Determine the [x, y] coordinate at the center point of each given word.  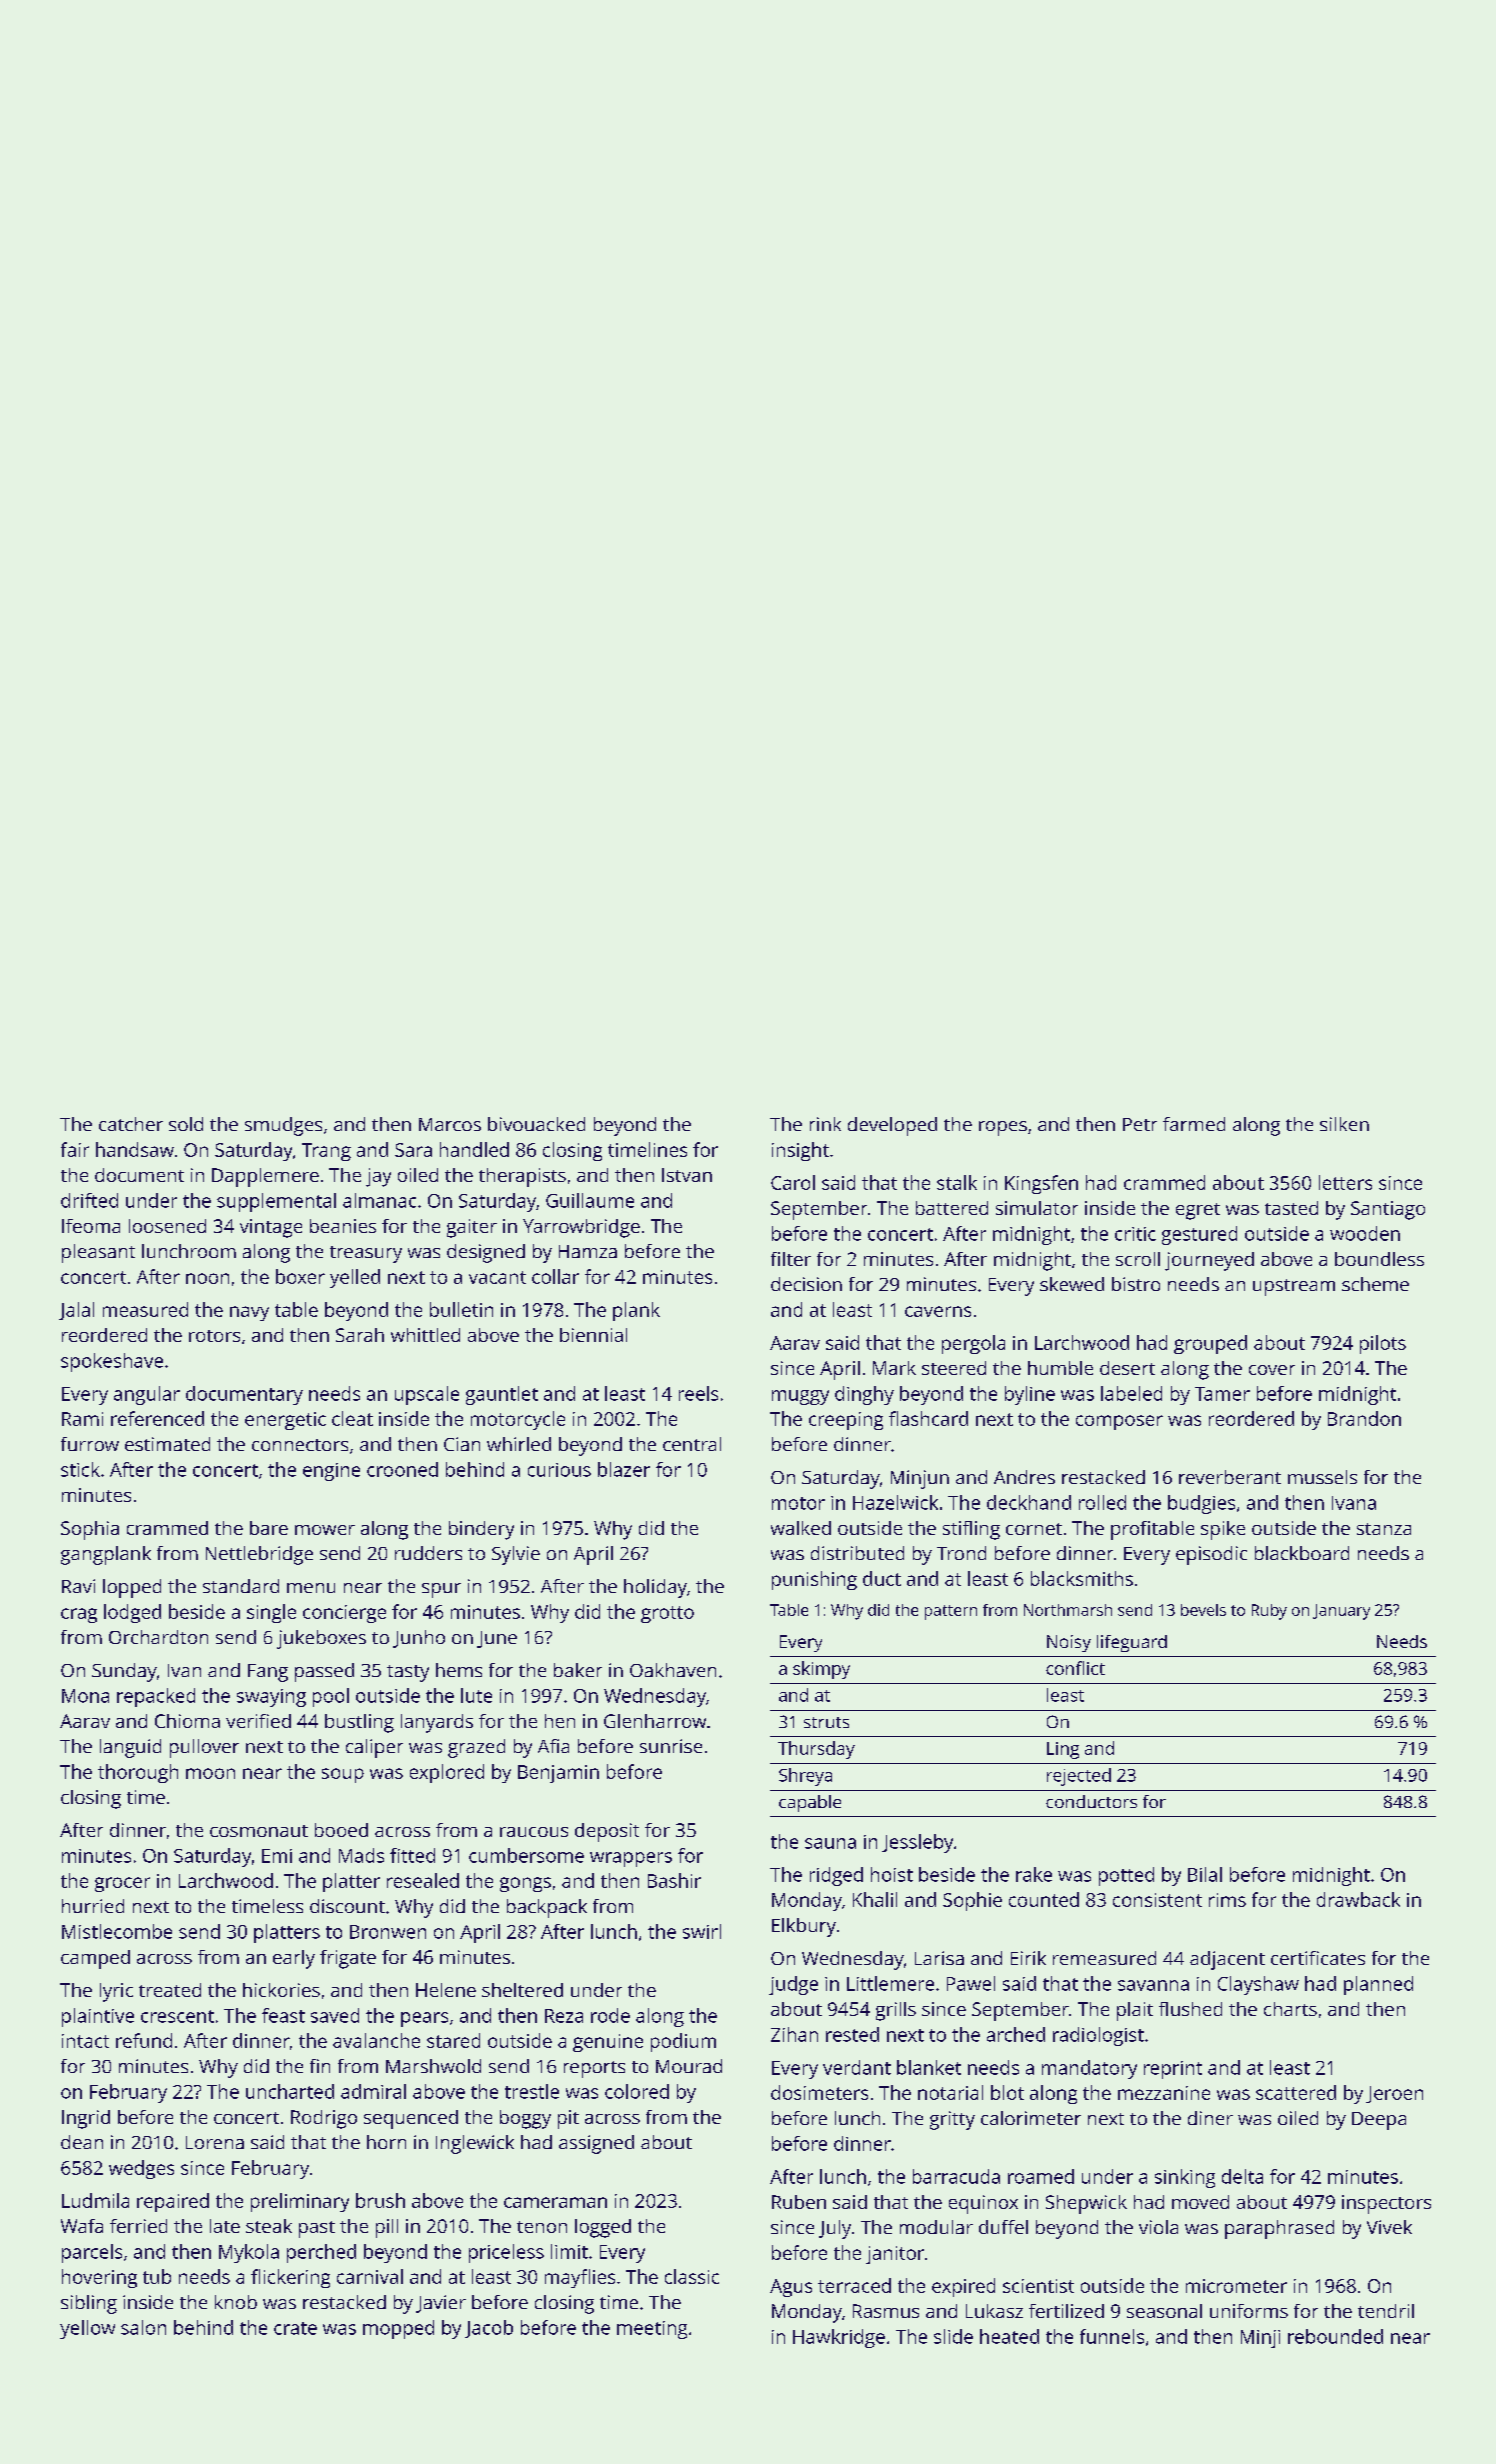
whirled [519, 1444]
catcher [131, 1124]
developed [892, 1126]
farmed [1194, 1124]
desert [1127, 1368]
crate [295, 2328]
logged [603, 2228]
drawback [1358, 1899]
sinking [1185, 2178]
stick [80, 1469]
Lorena [215, 2142]
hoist [892, 1874]
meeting [652, 2330]
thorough [138, 1773]
